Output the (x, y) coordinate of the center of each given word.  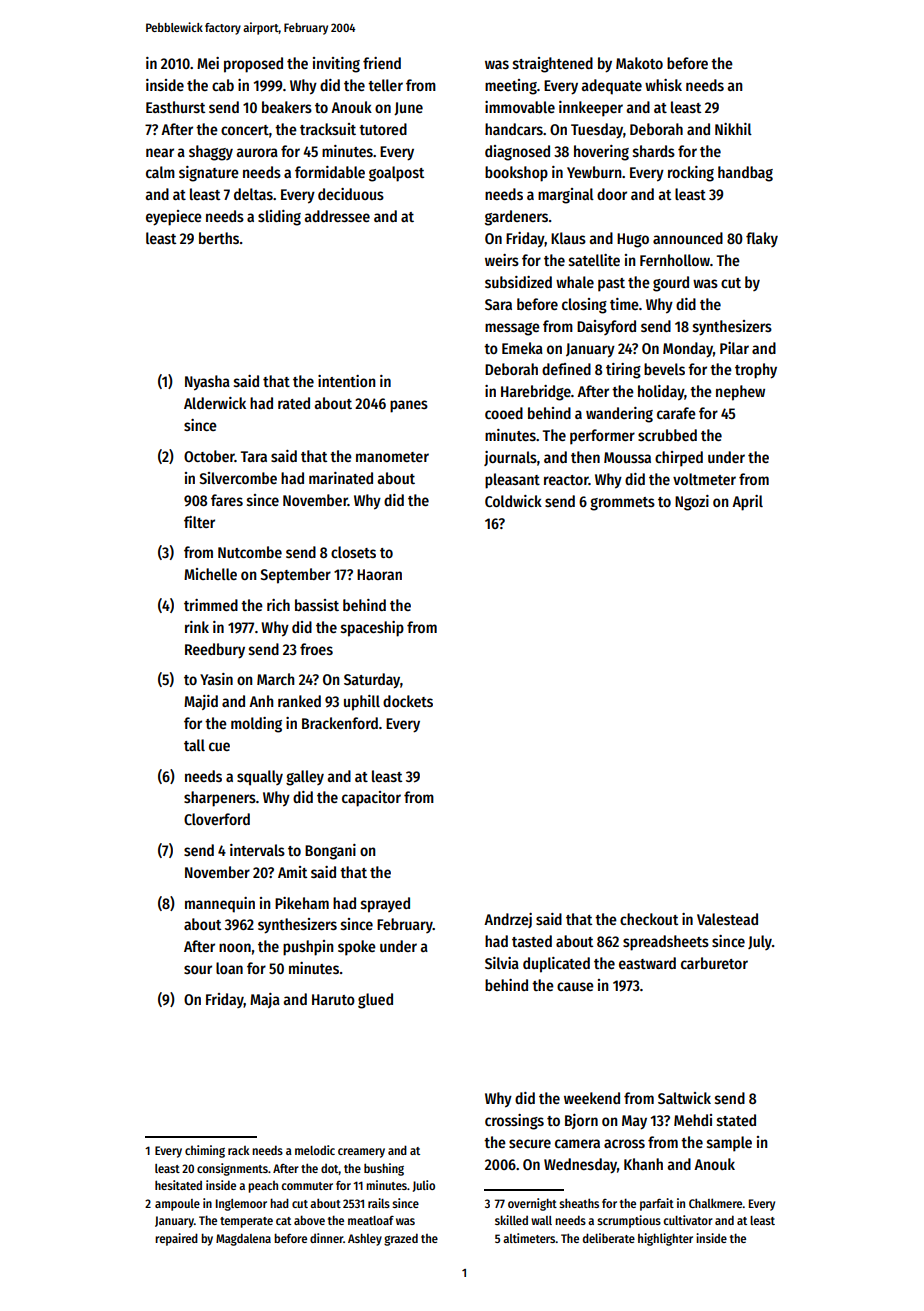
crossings (514, 1122)
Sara (498, 304)
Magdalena (243, 1239)
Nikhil (733, 129)
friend (382, 63)
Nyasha (207, 383)
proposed (253, 65)
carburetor (714, 963)
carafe (676, 413)
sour (198, 969)
